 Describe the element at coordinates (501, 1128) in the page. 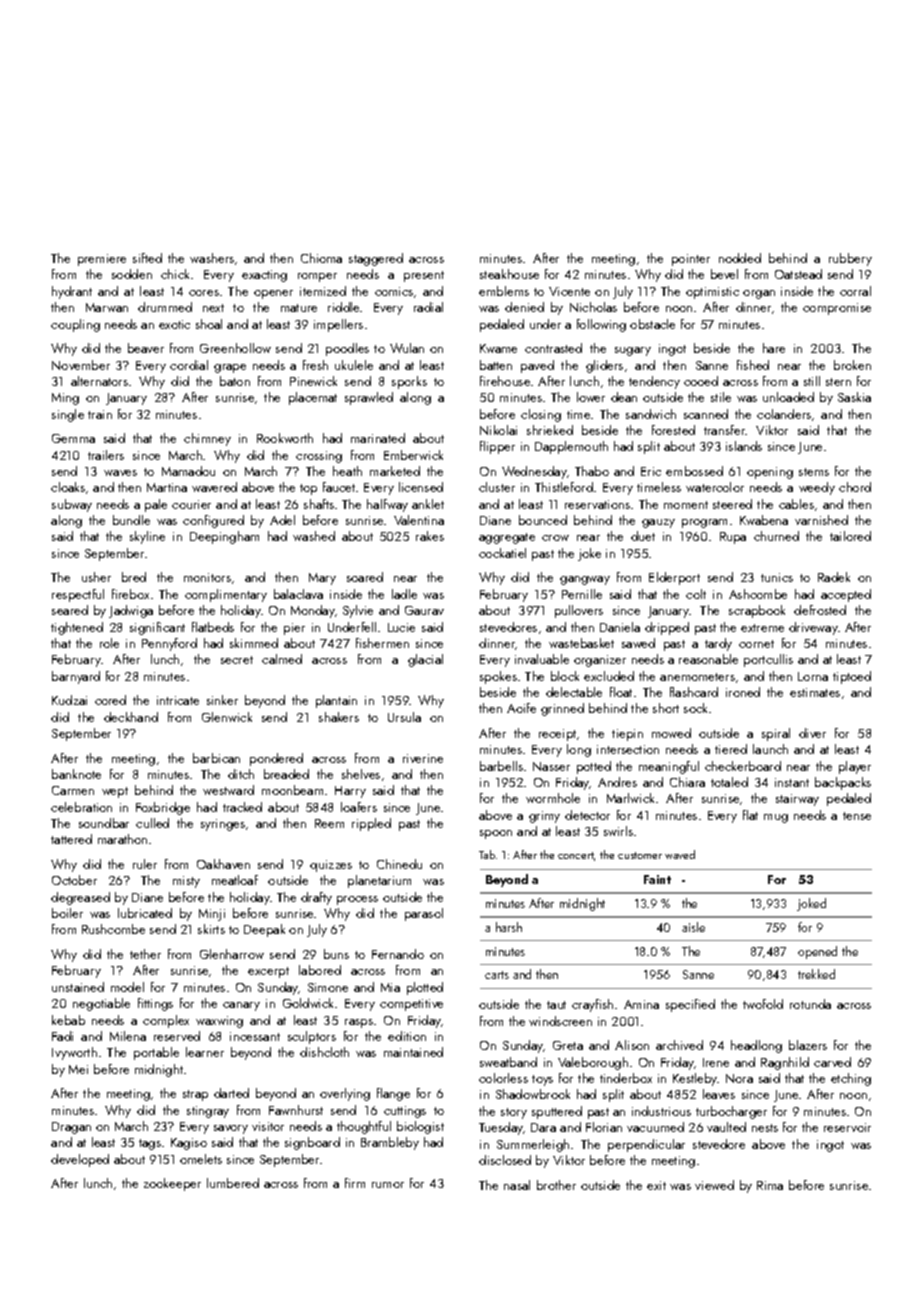

I see `Tuesday` at that location.
